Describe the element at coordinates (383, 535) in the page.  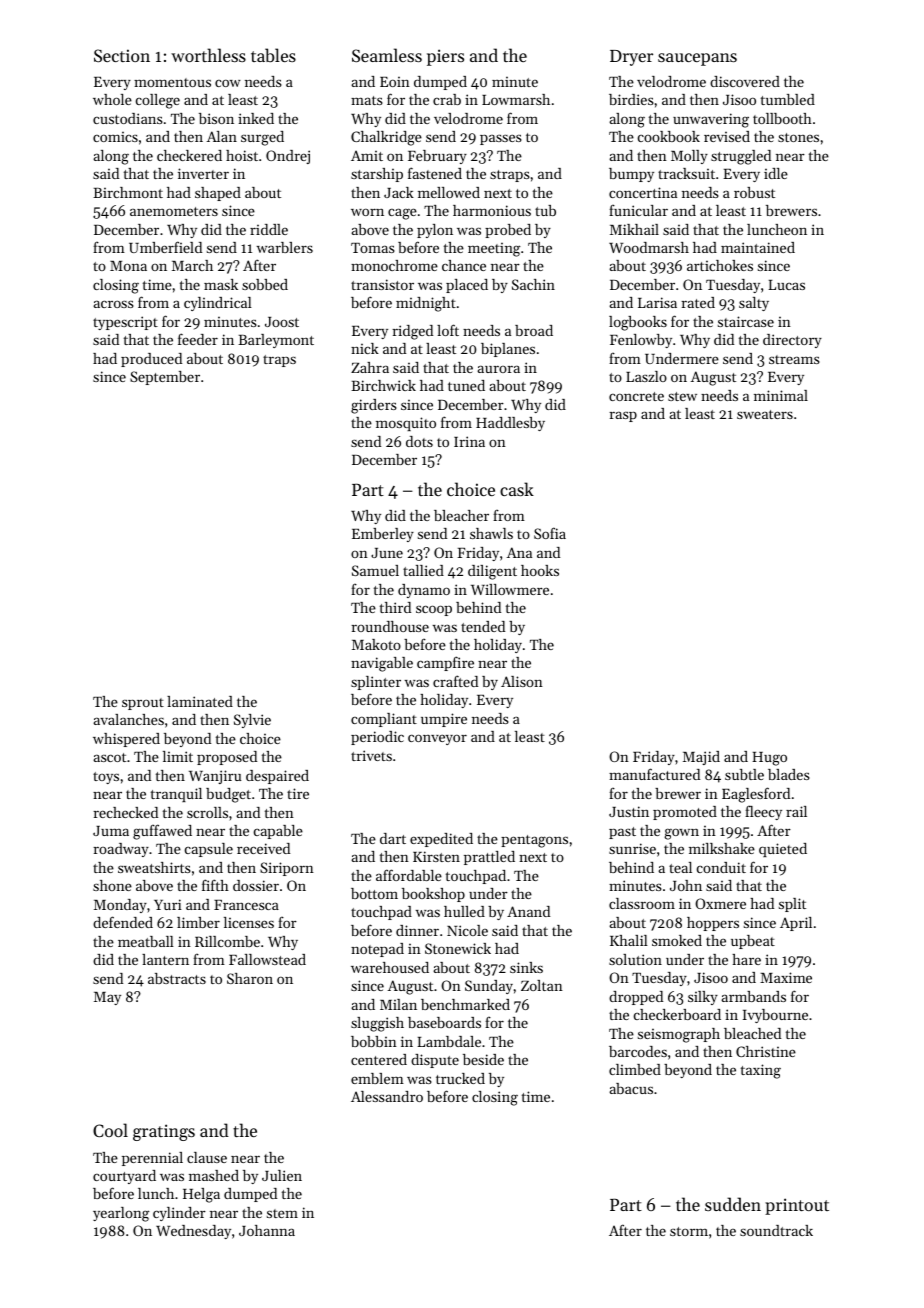
I see `Emberley` at that location.
